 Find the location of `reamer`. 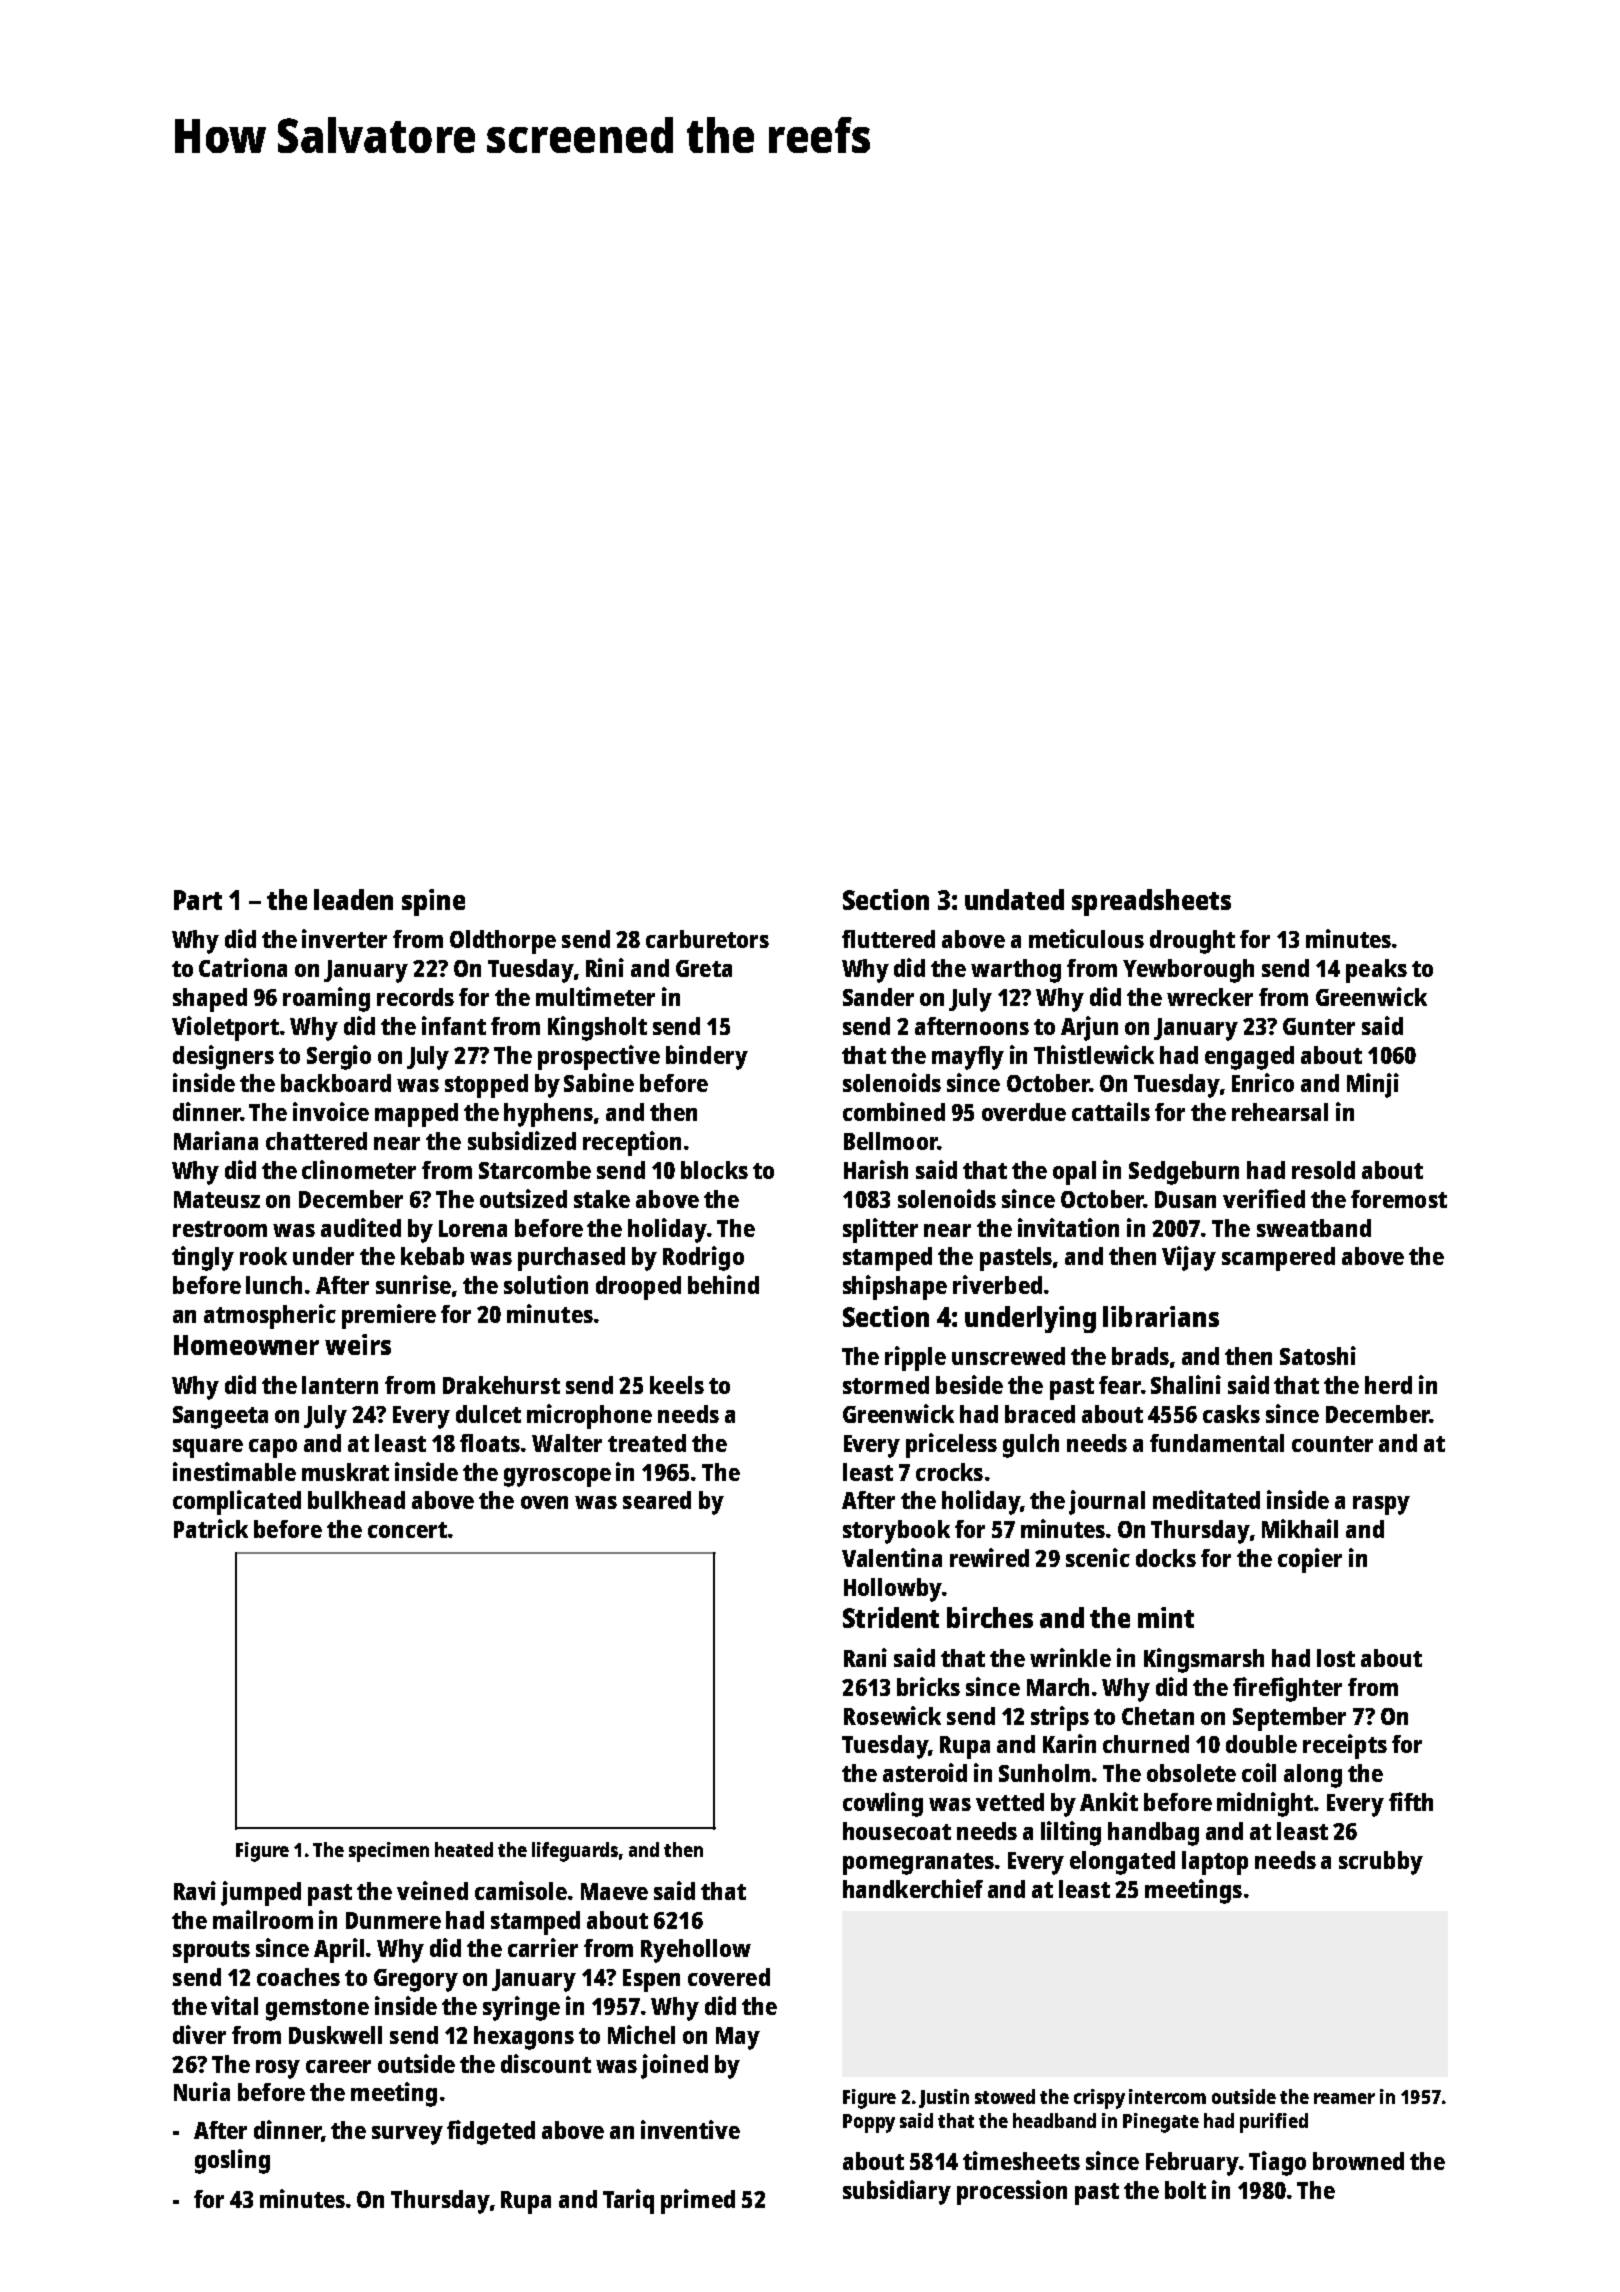

reamer is located at coordinates (1344, 2098).
